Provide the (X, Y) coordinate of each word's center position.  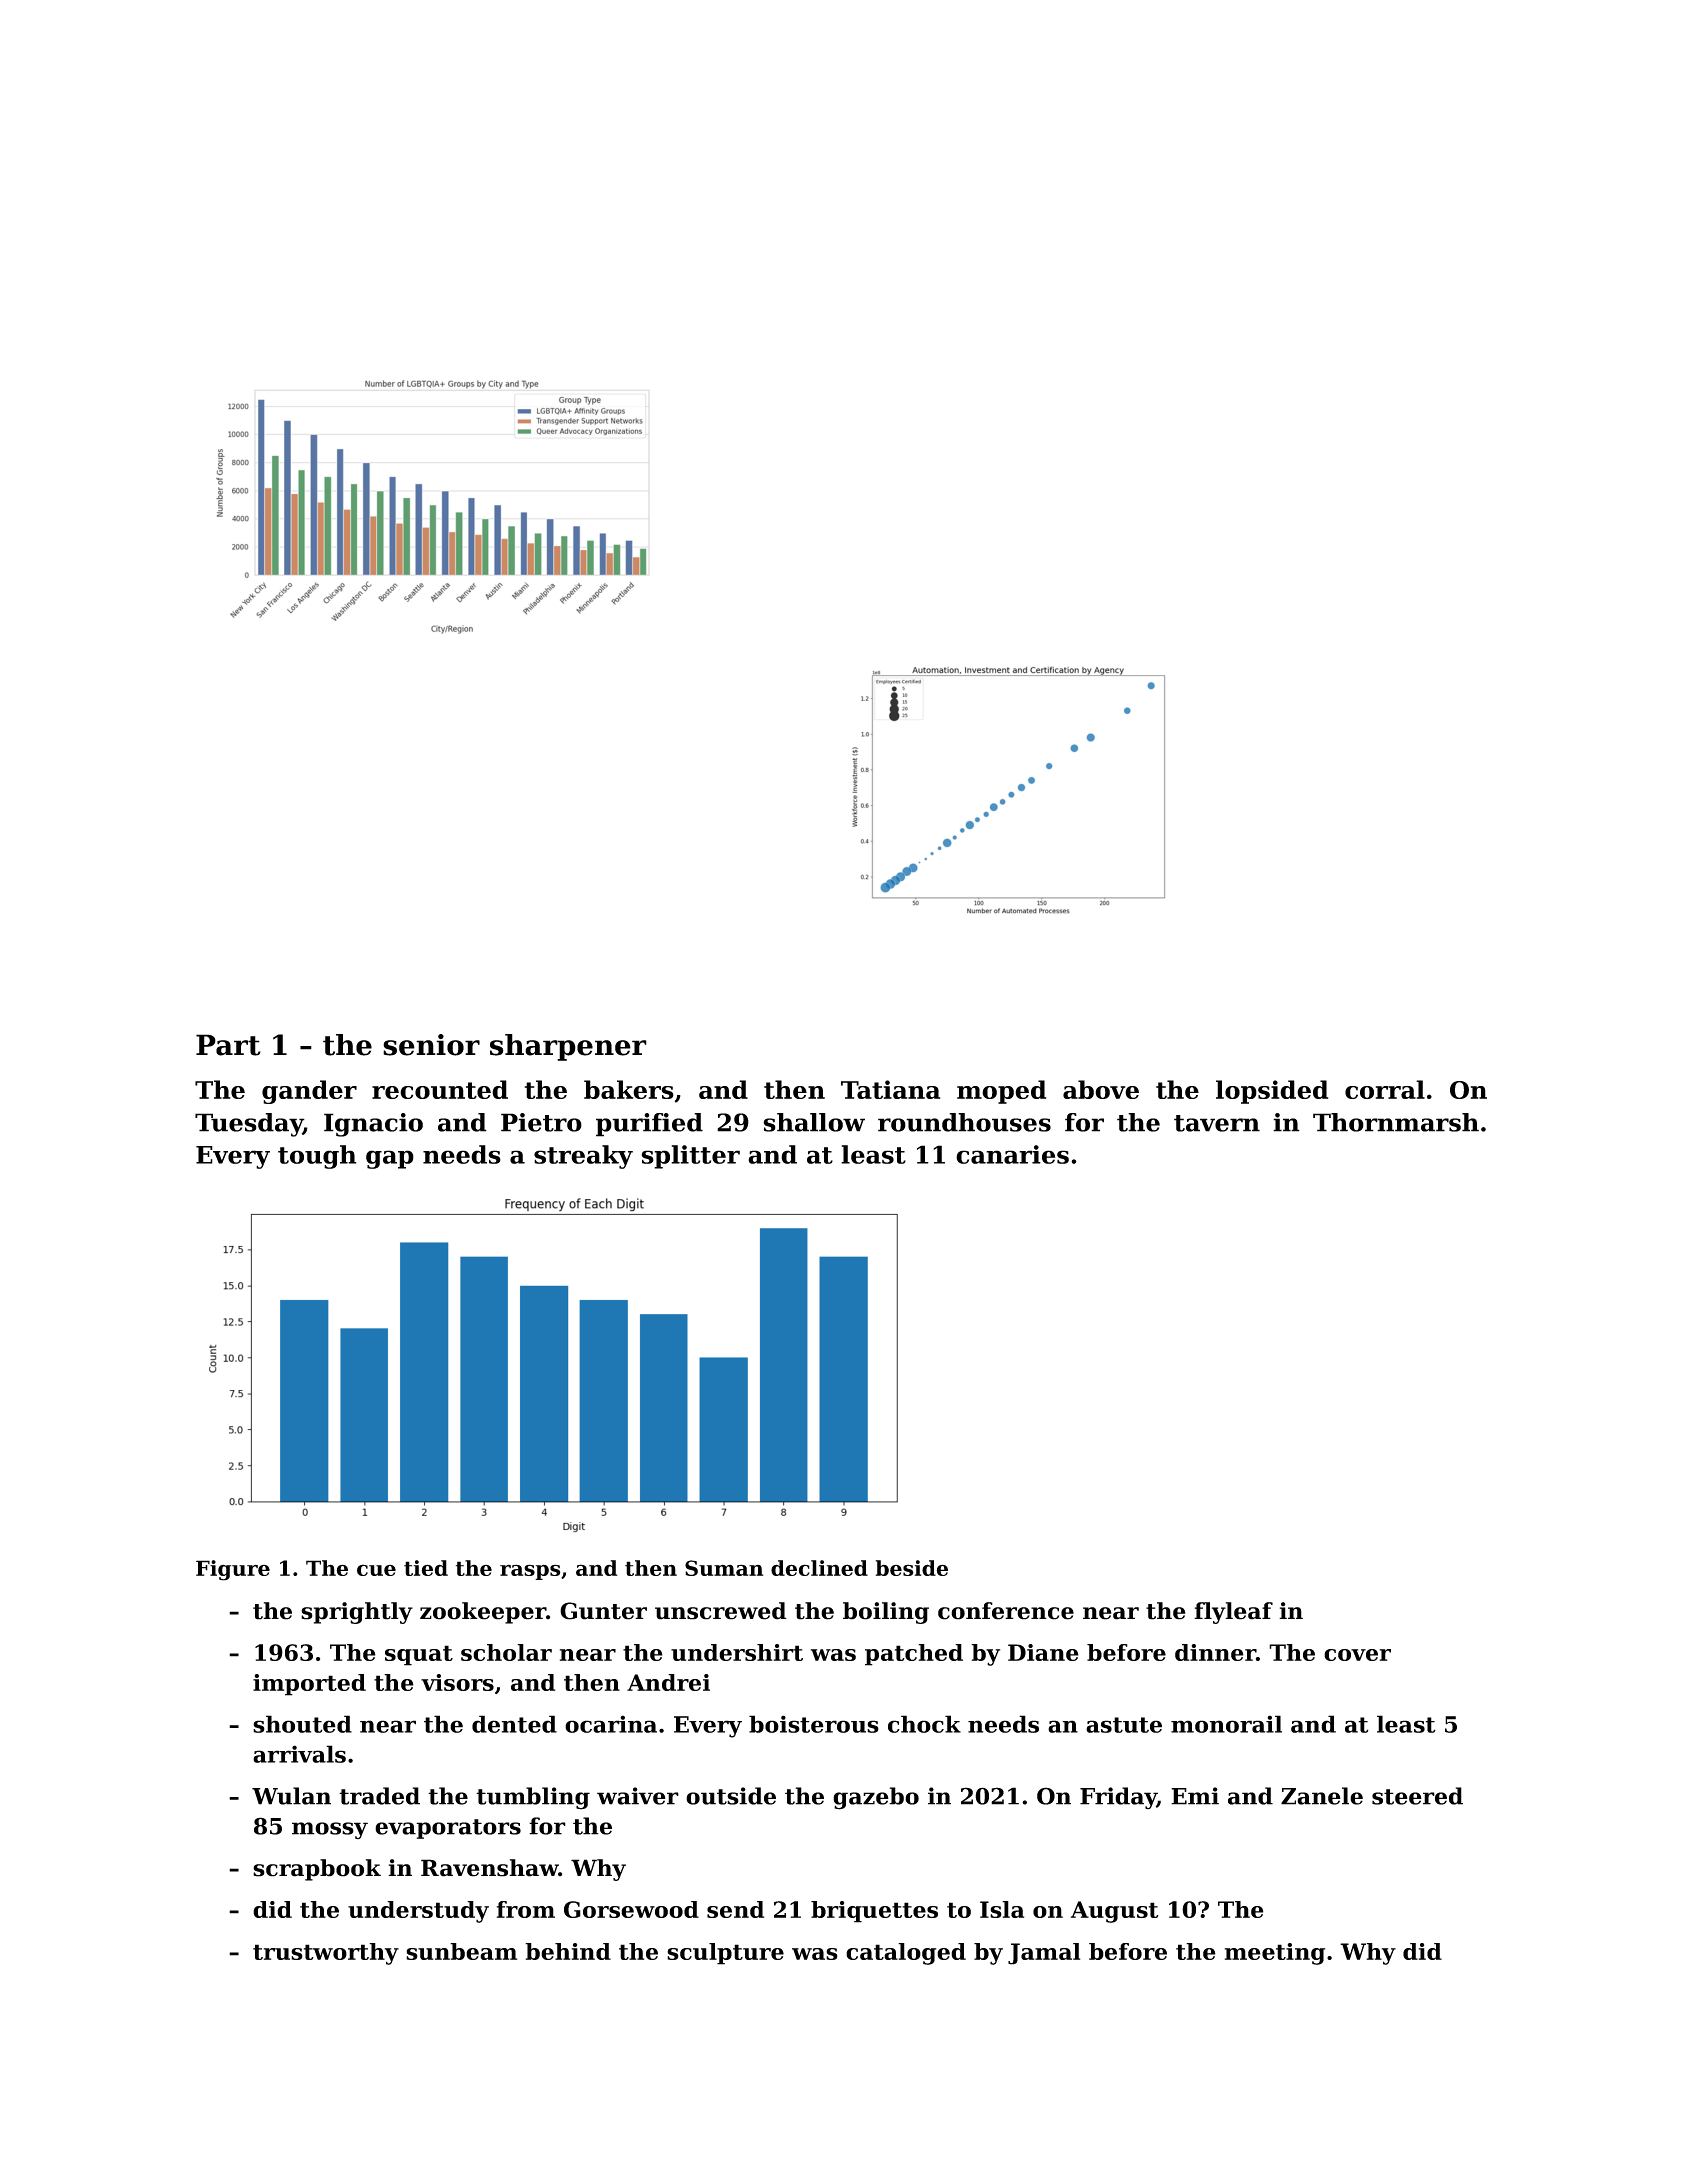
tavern (1217, 1123)
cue (376, 1570)
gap (390, 1159)
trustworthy (326, 1954)
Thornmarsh (1396, 1122)
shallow (814, 1122)
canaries (1012, 1154)
